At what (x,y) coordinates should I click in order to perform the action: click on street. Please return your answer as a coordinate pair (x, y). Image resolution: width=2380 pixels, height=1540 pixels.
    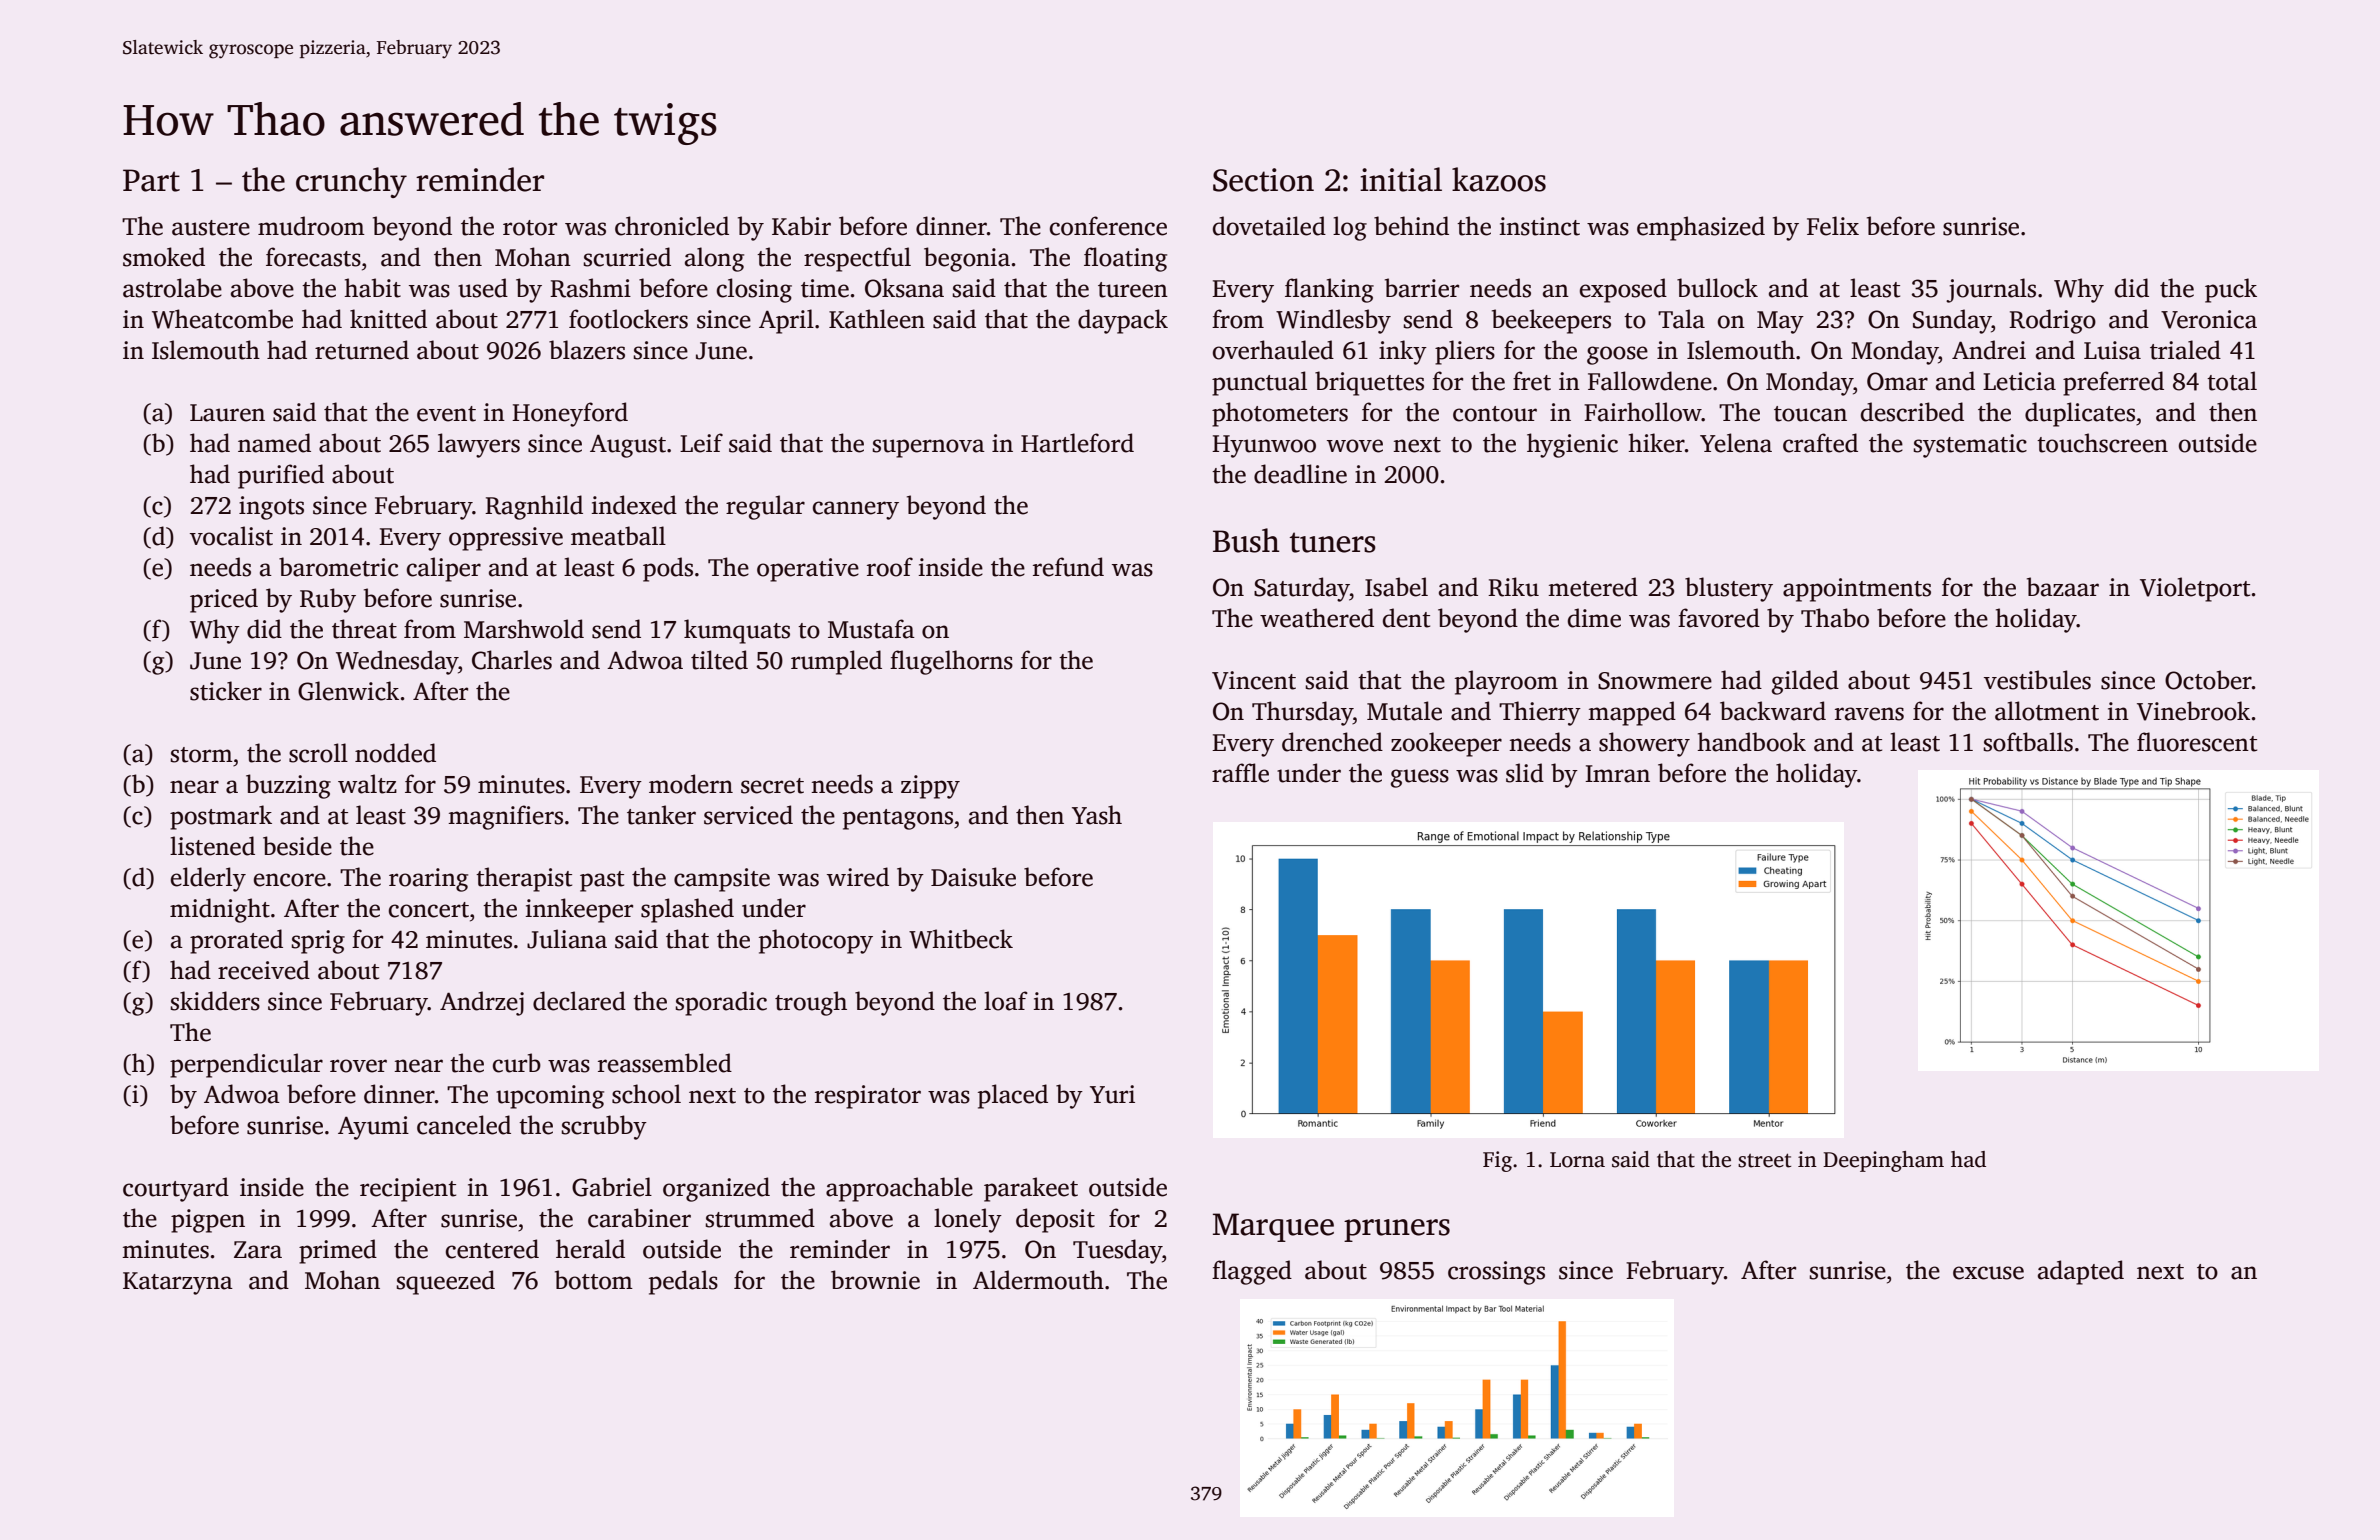
    Looking at the image, I should click on (1764, 1160).
